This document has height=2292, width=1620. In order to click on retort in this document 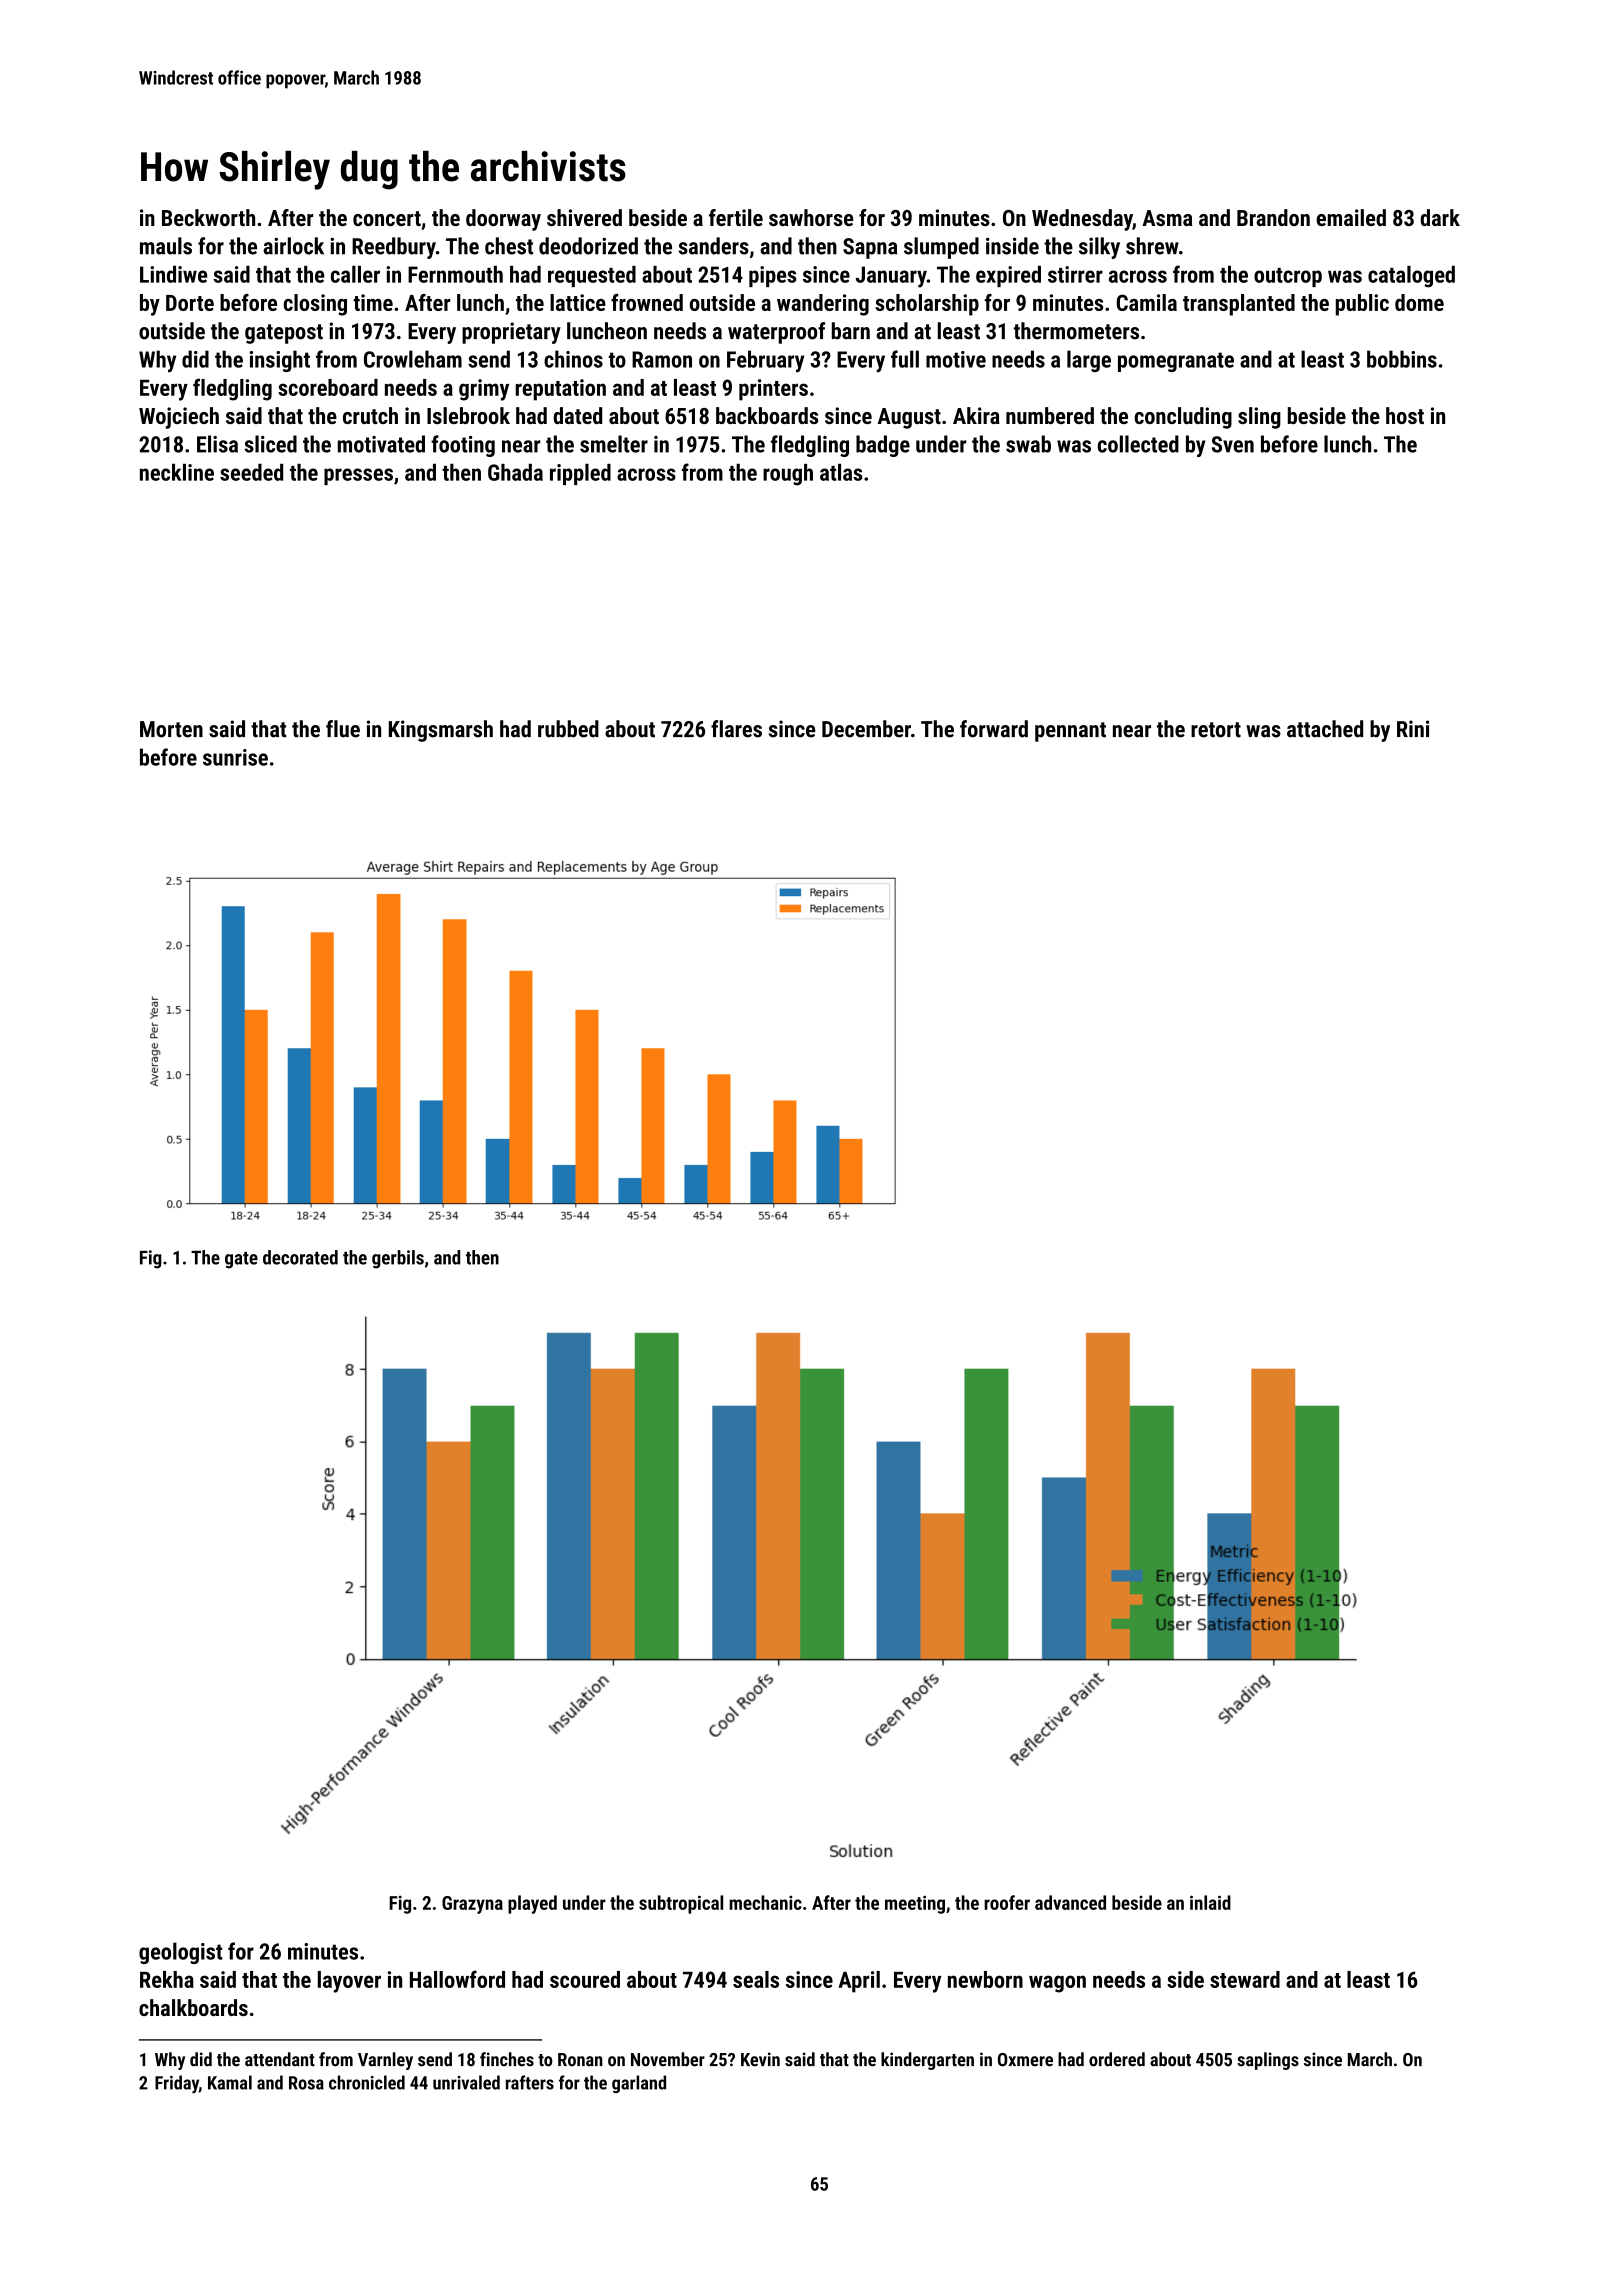, I will do `click(1216, 730)`.
